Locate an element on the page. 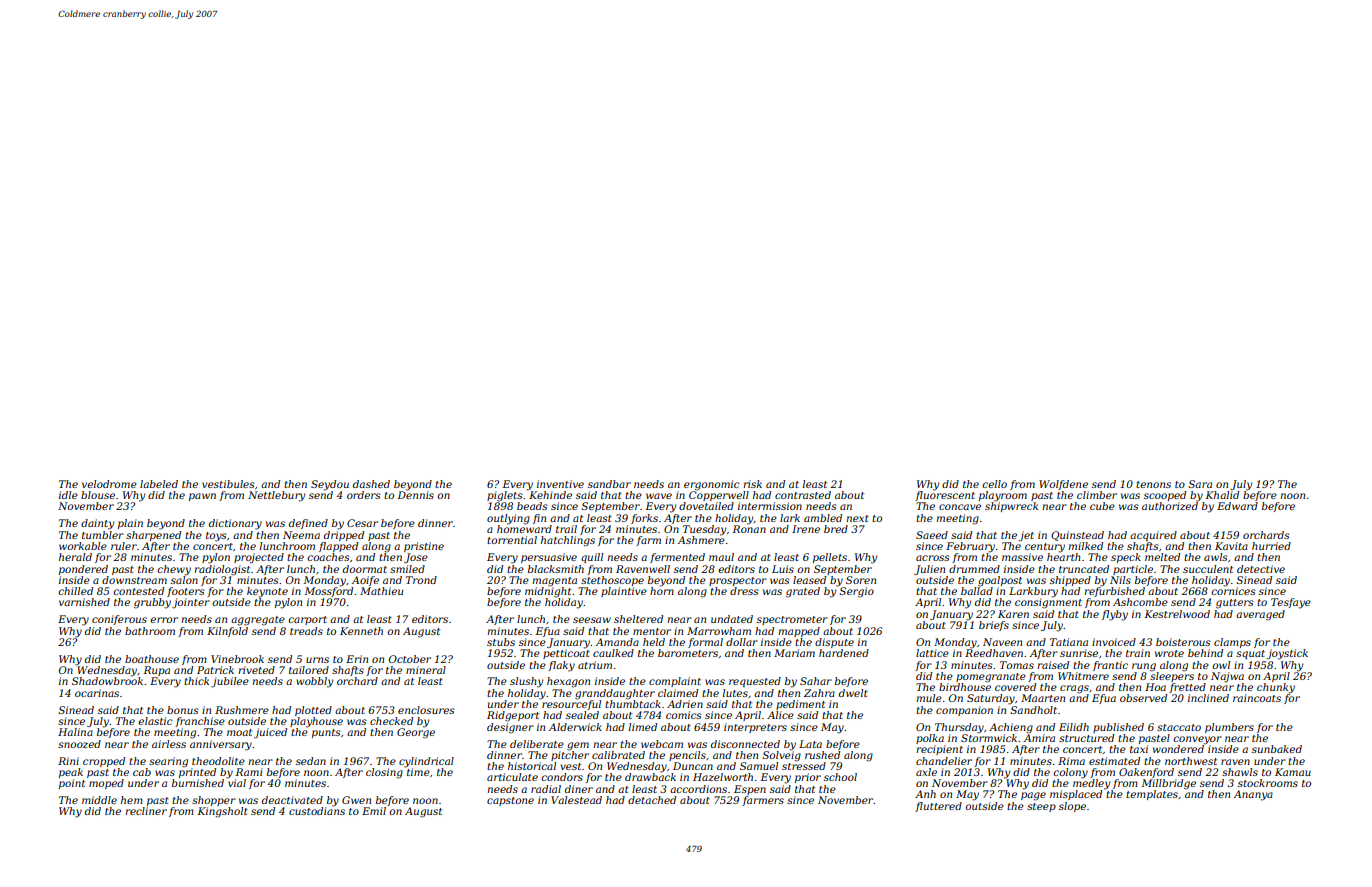  Sara is located at coordinates (1200, 484).
